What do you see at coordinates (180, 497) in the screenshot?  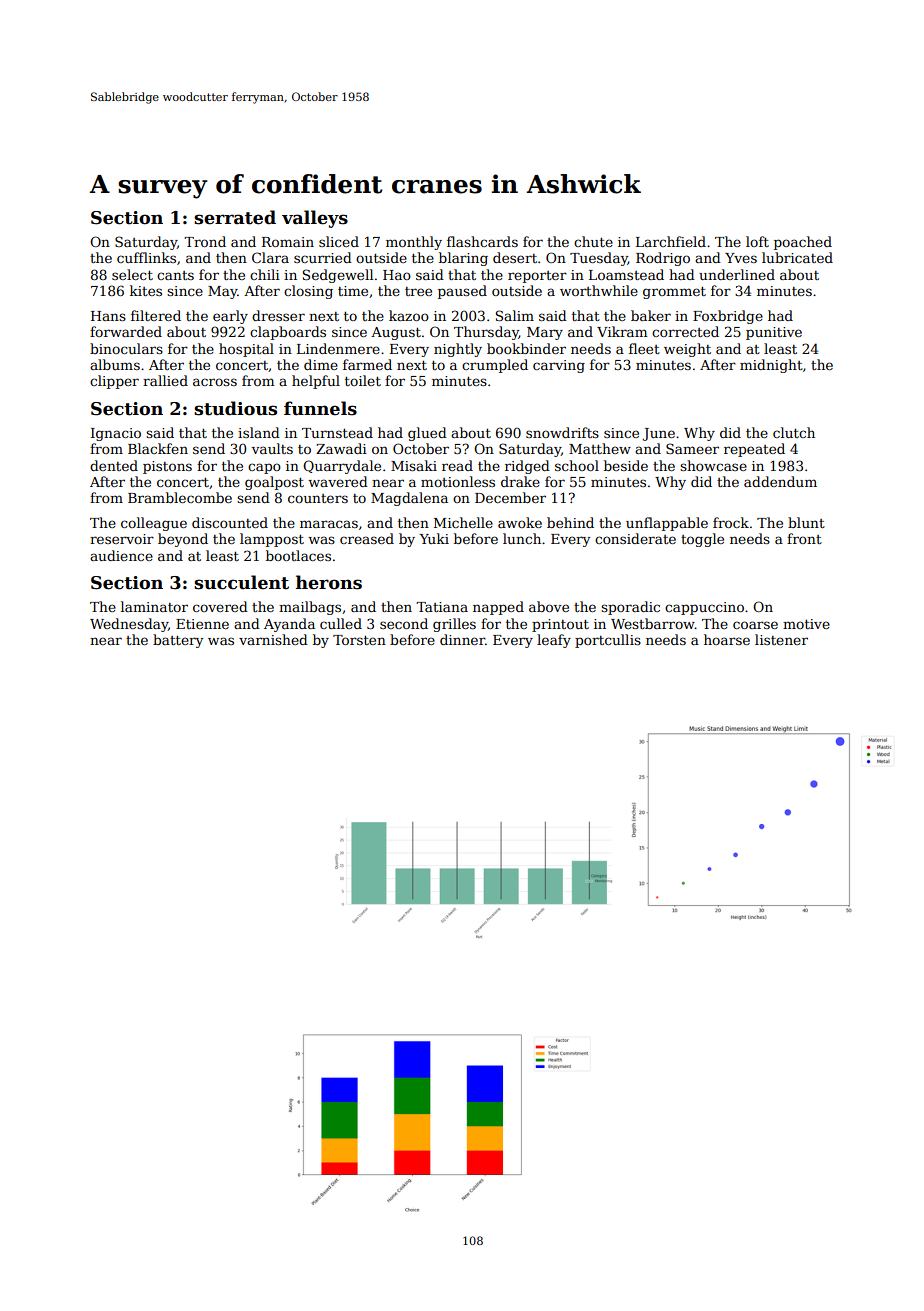 I see `Bramblecombe` at bounding box center [180, 497].
